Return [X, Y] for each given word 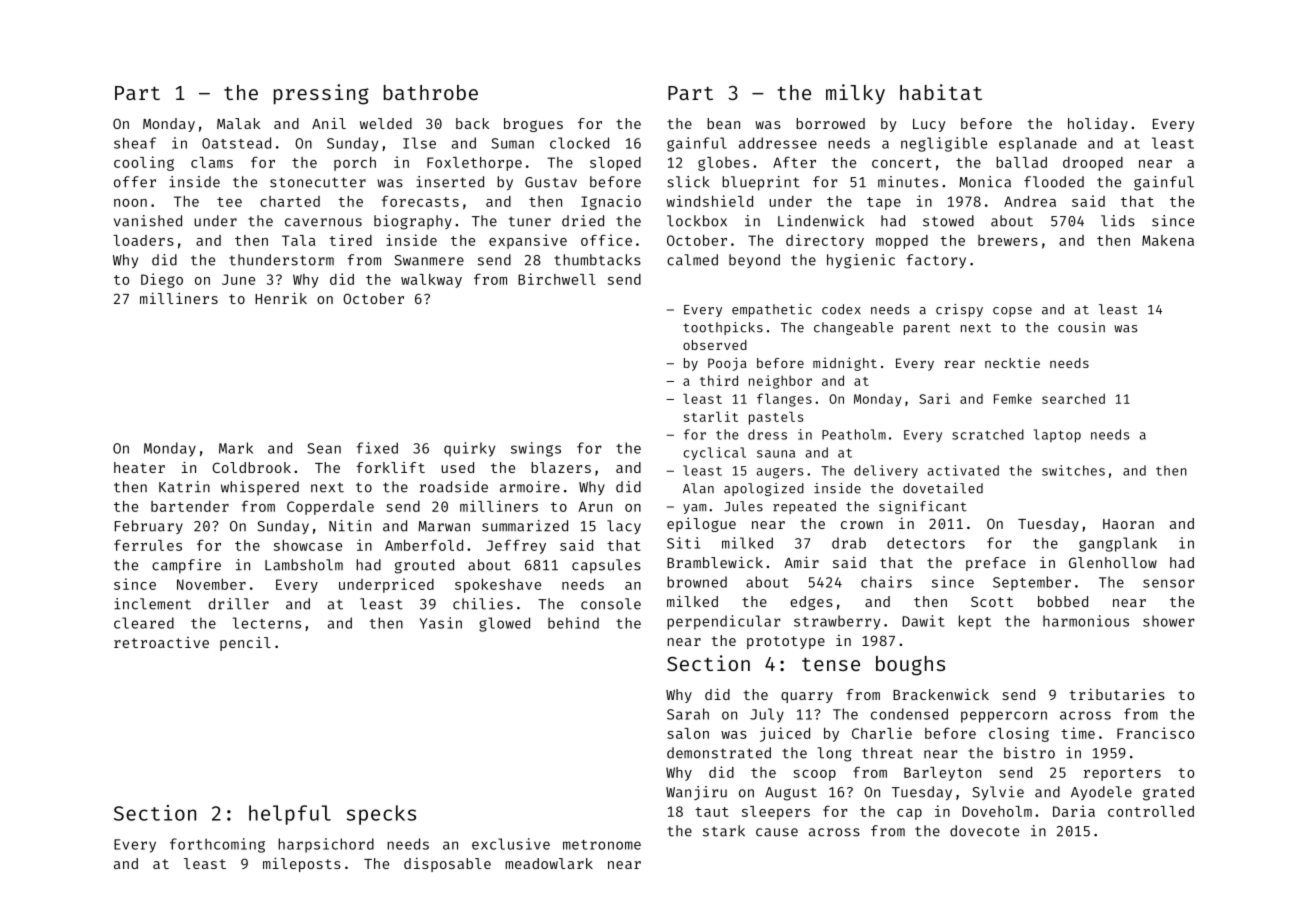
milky [855, 94]
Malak [238, 123]
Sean [324, 448]
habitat [941, 92]
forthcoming [217, 845]
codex [841, 309]
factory [936, 261]
